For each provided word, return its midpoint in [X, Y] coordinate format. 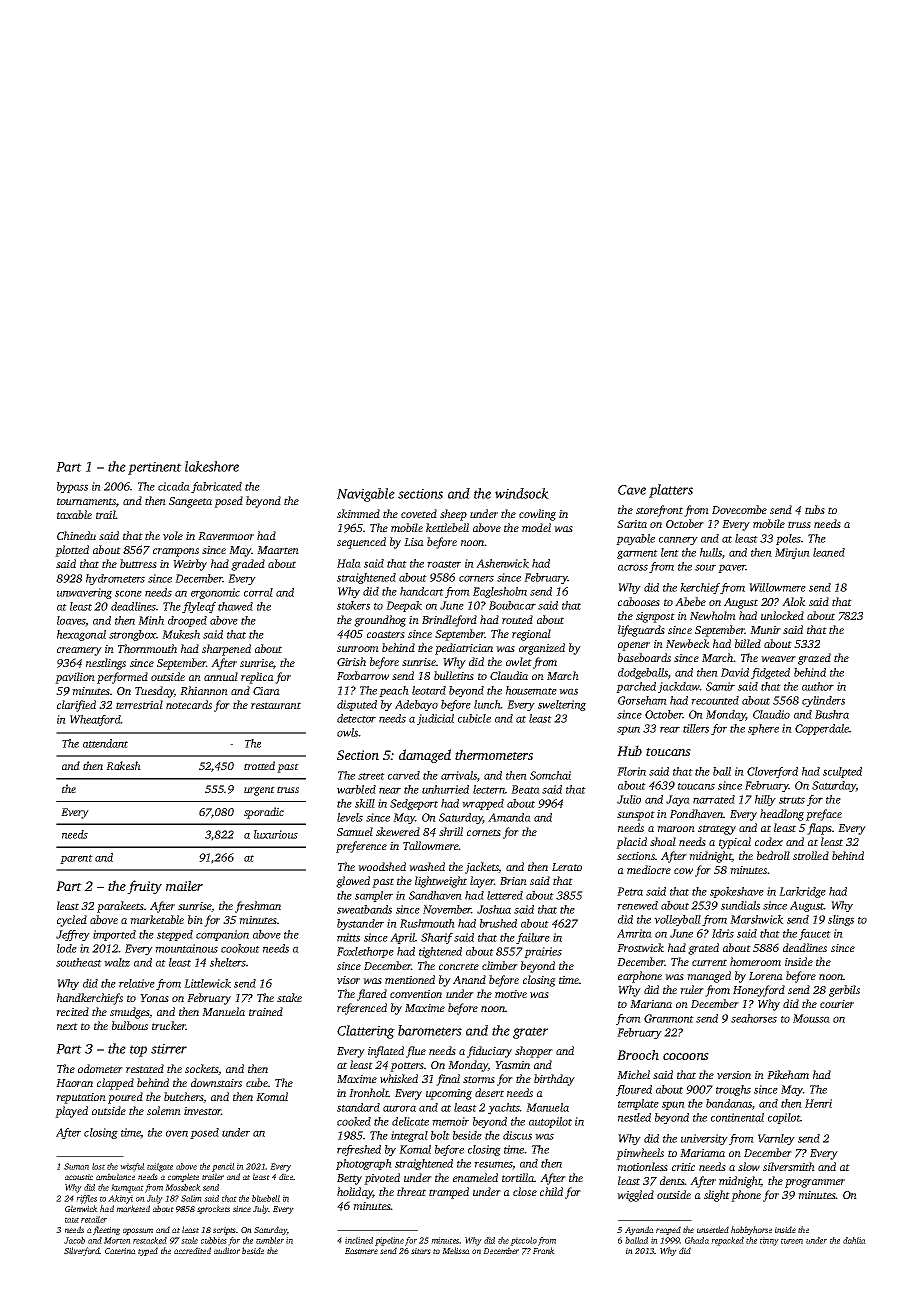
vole [173, 535]
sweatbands [364, 909]
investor [203, 1111]
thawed [235, 606]
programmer [815, 1183]
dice [286, 1176]
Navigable [366, 495]
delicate [410, 1121]
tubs [815, 509]
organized [542, 649]
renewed [637, 905]
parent [76, 859]
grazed [814, 659]
